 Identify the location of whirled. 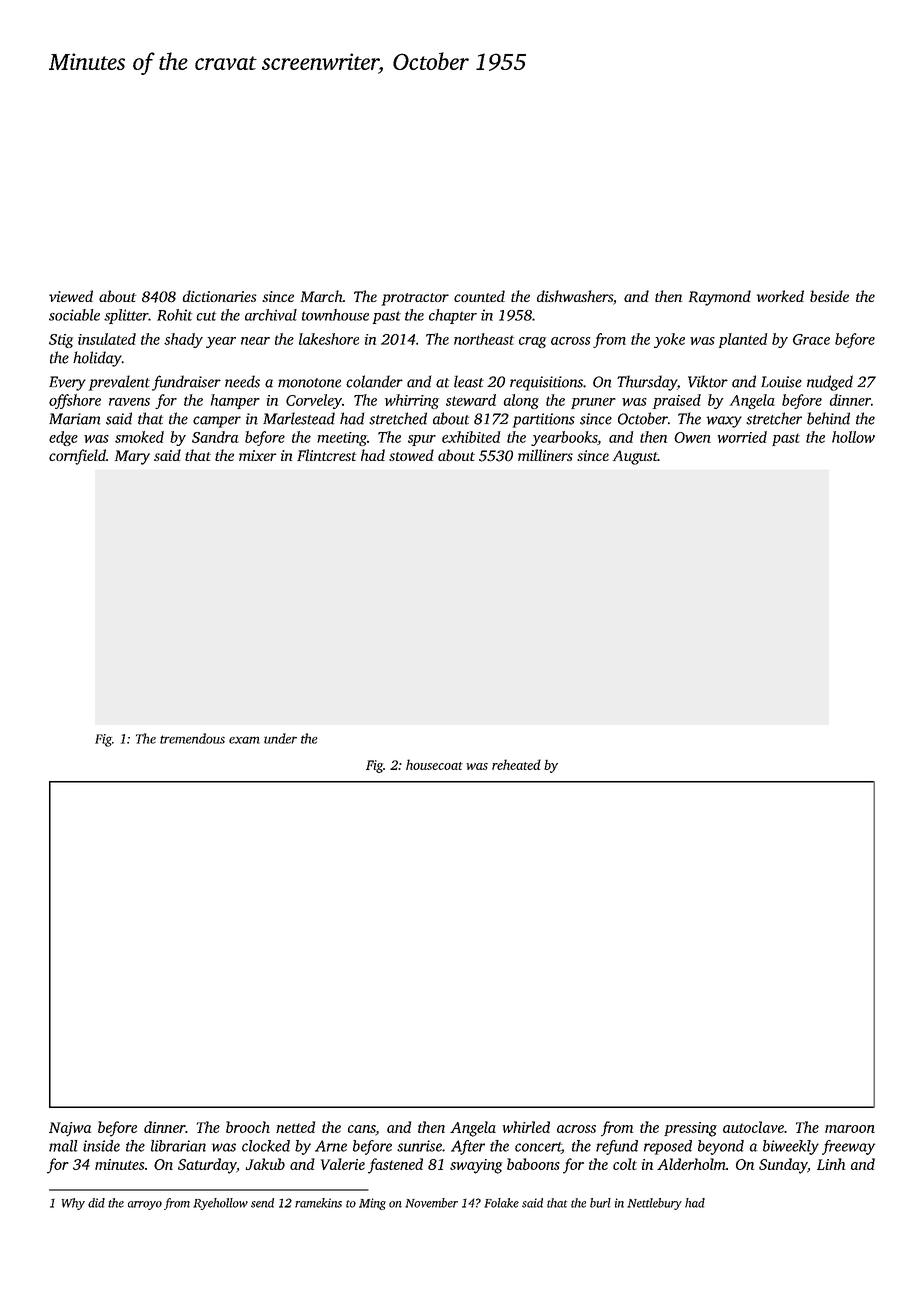
(526, 1127).
